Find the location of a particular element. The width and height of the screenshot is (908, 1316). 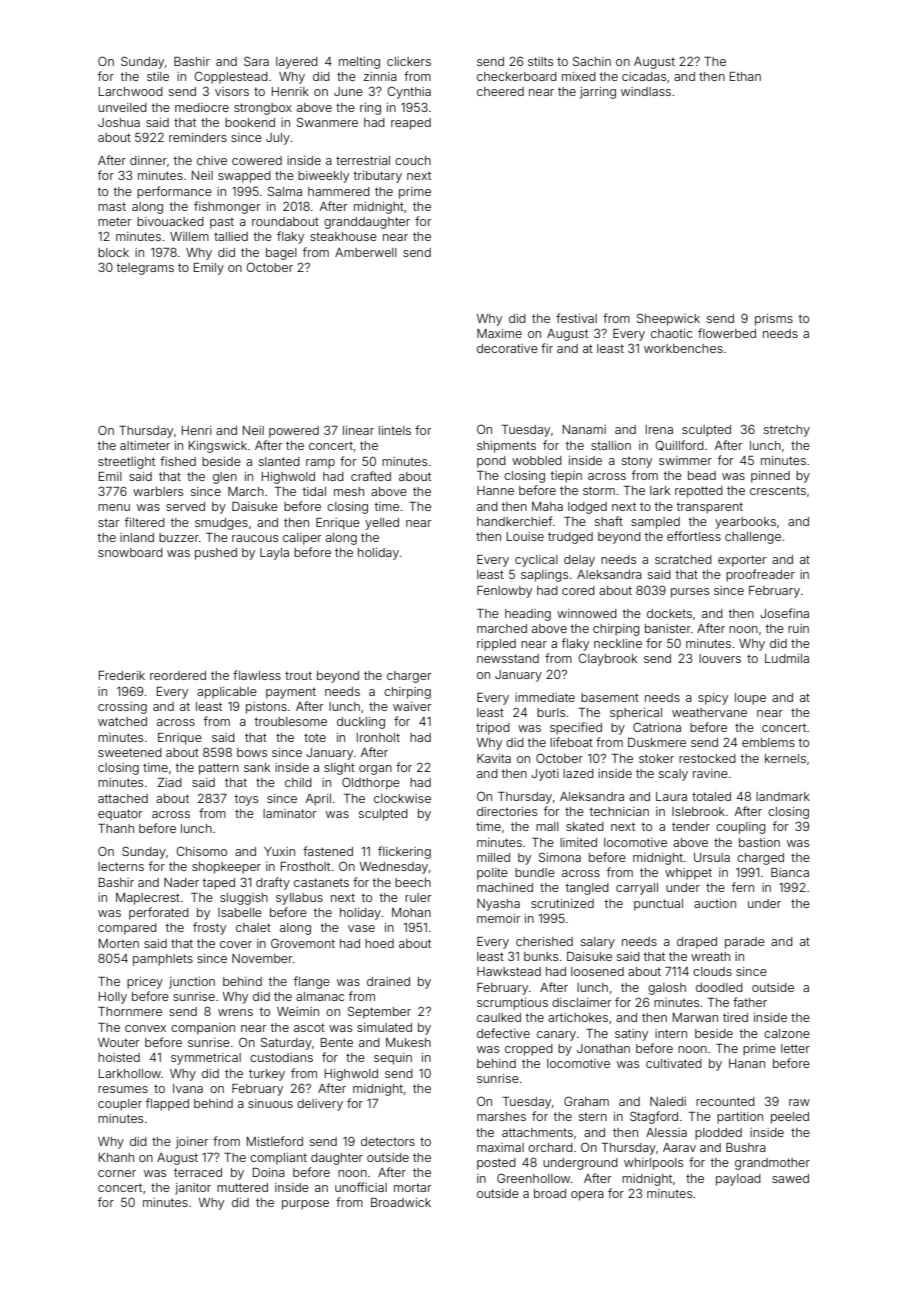

stilts is located at coordinates (540, 61).
